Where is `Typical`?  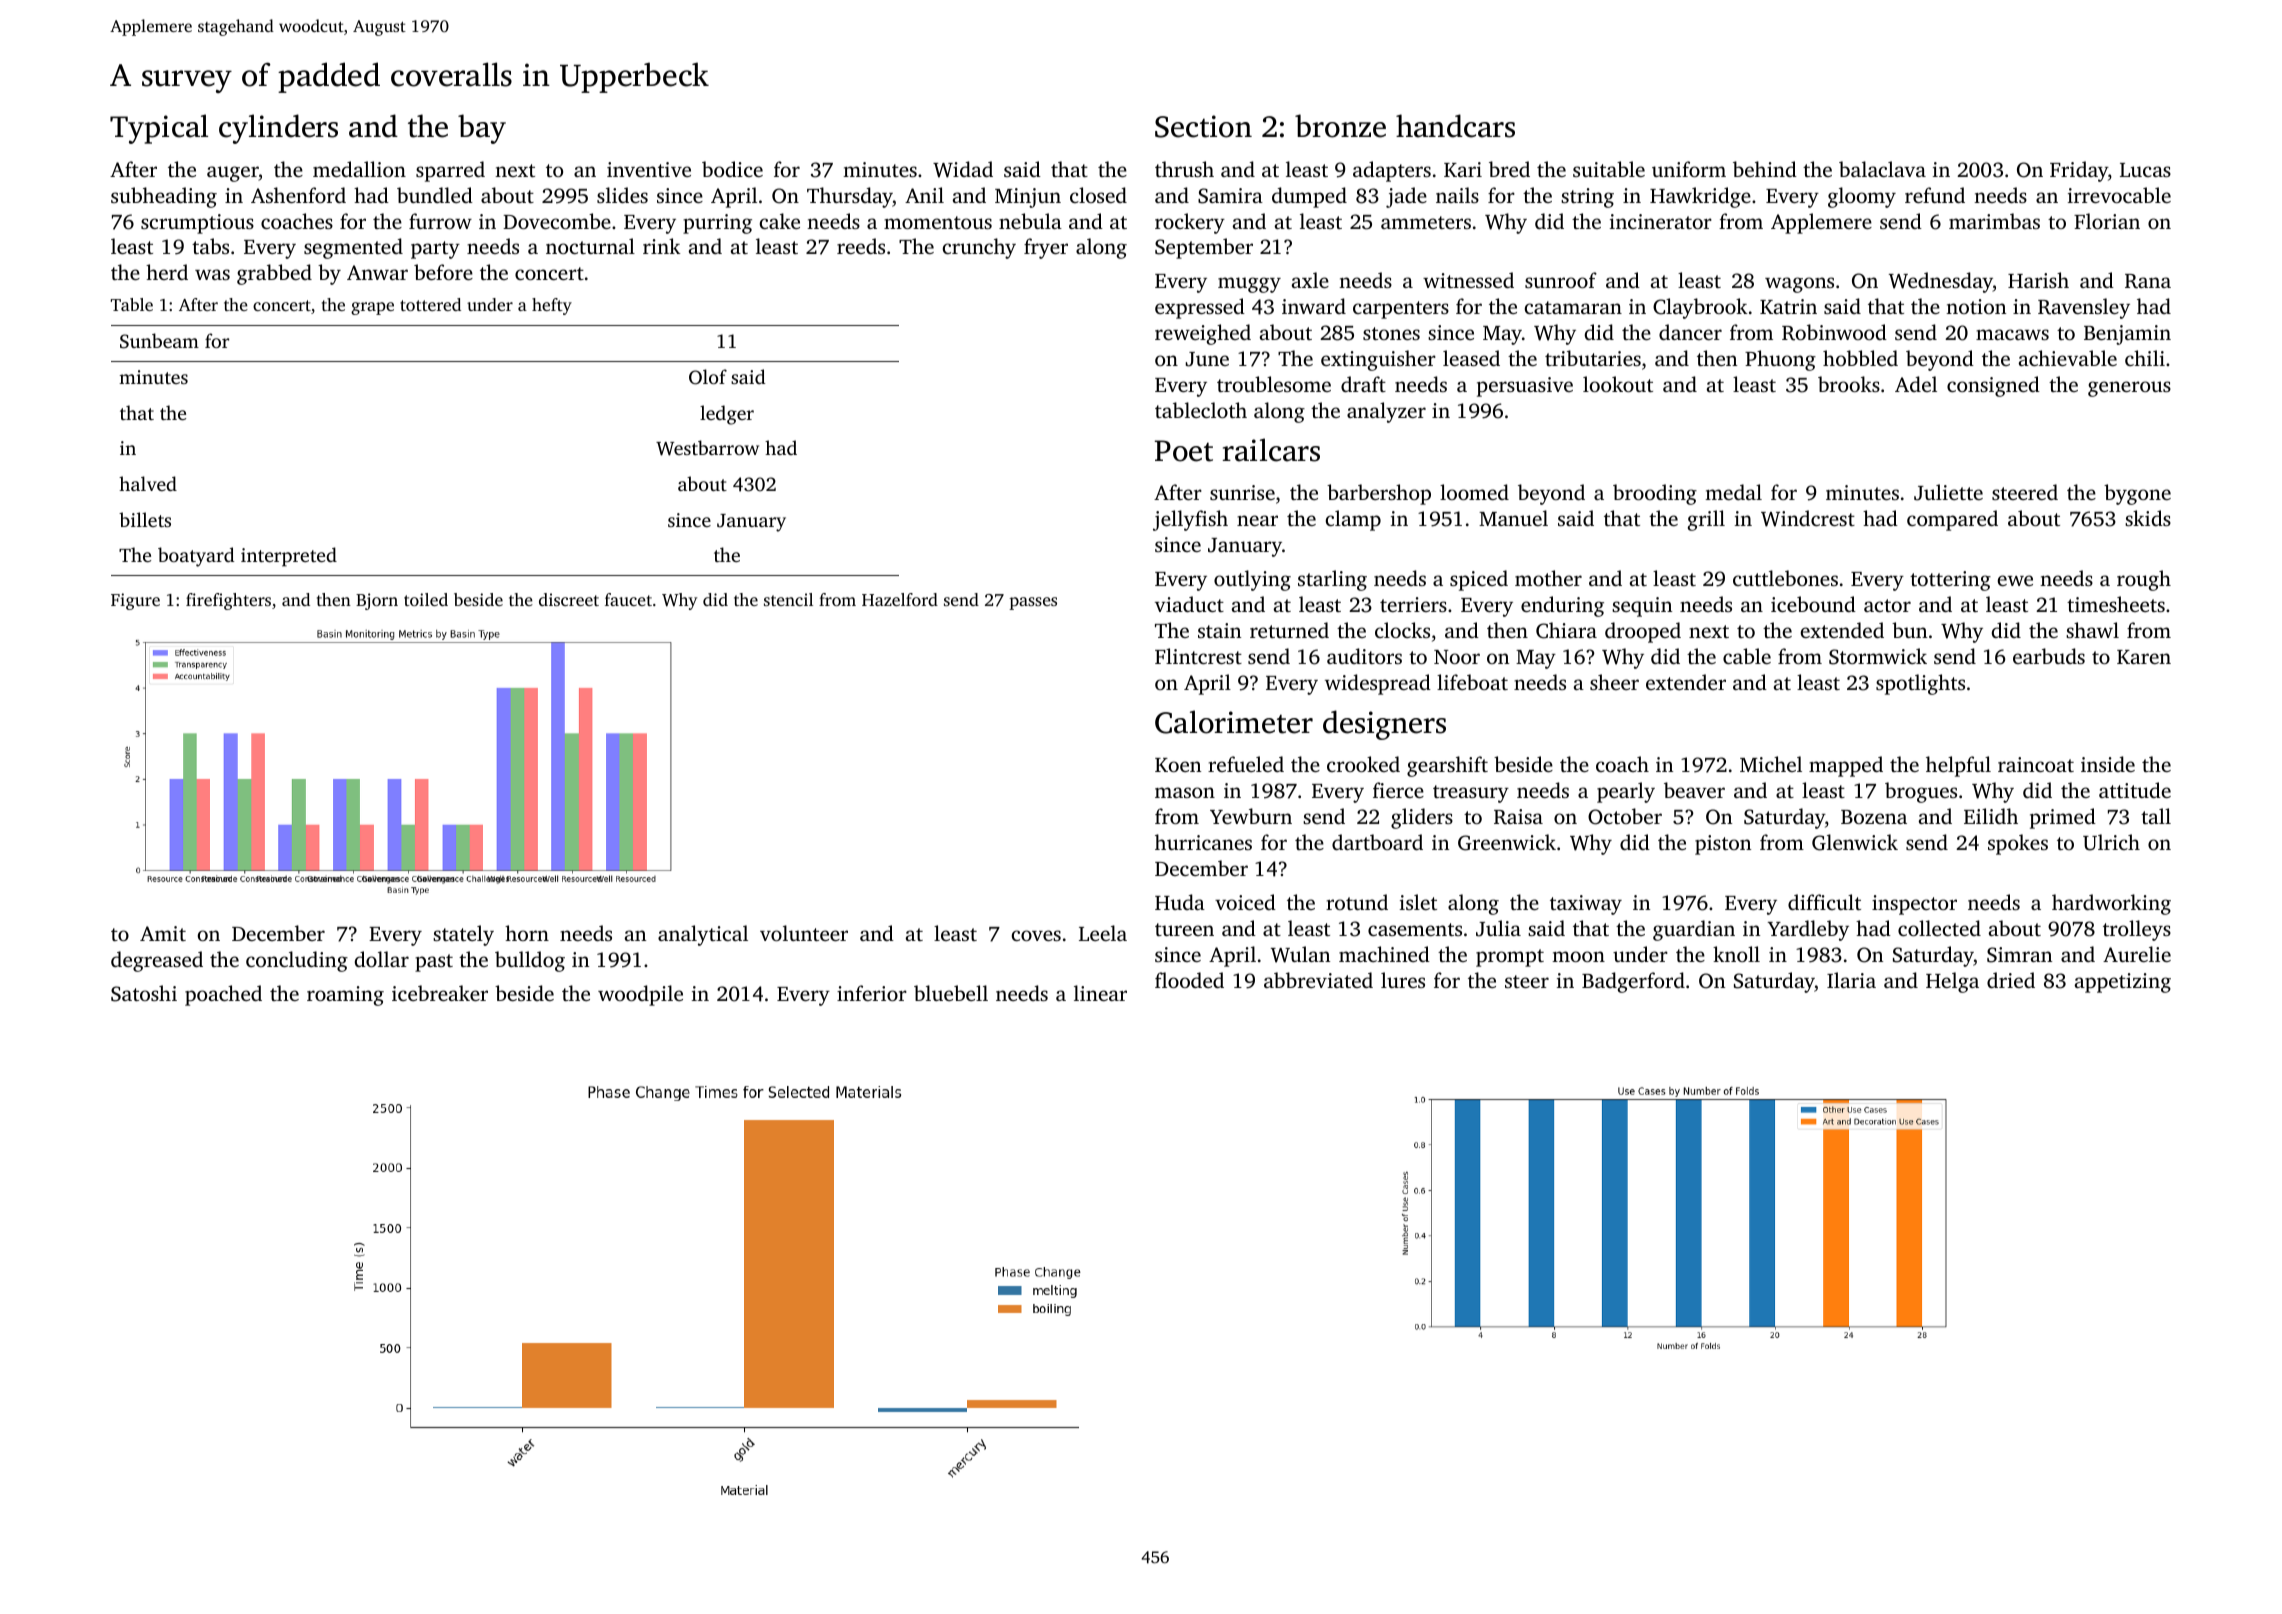
Typical is located at coordinates (159, 129).
